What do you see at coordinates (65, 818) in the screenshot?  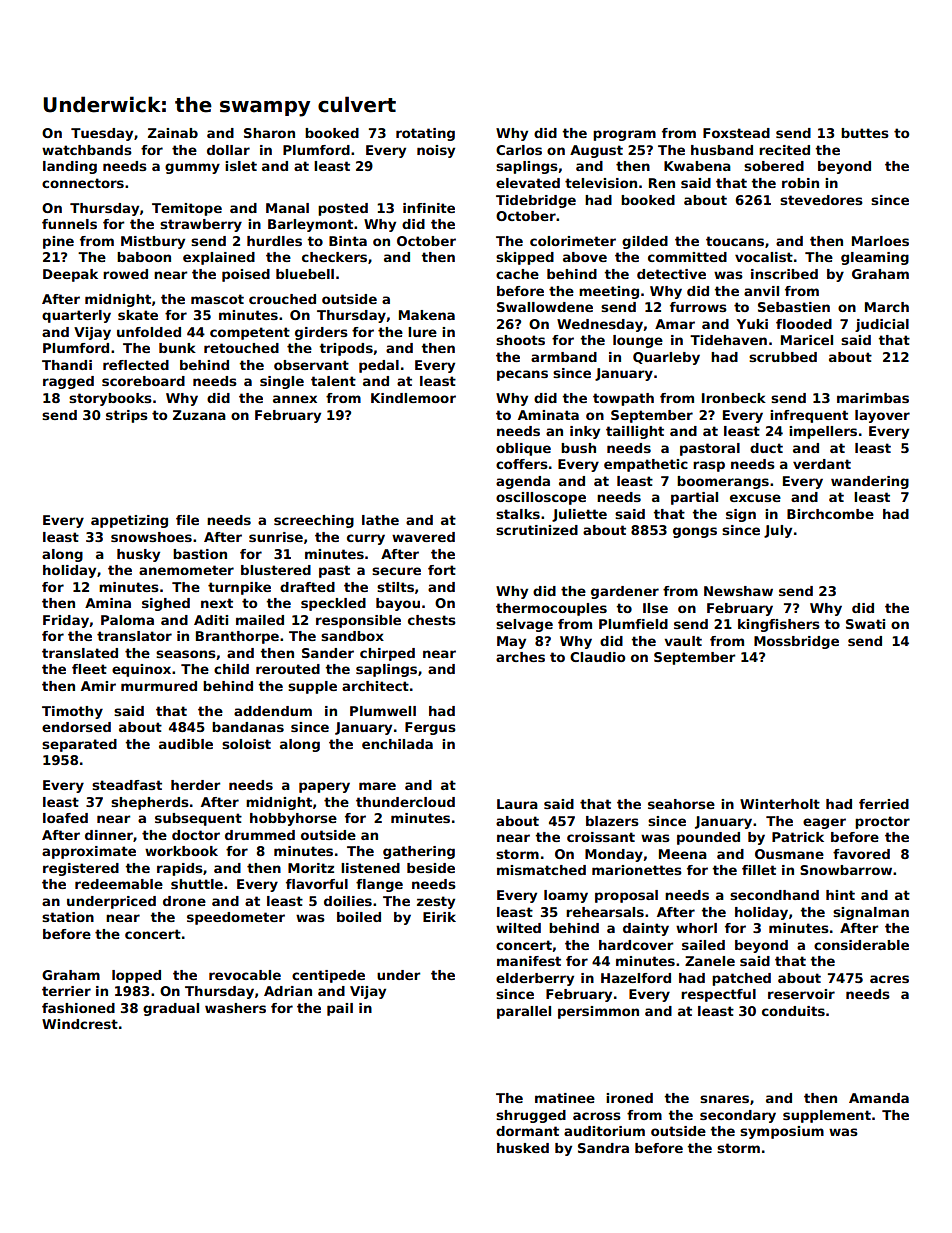 I see `loafed` at bounding box center [65, 818].
